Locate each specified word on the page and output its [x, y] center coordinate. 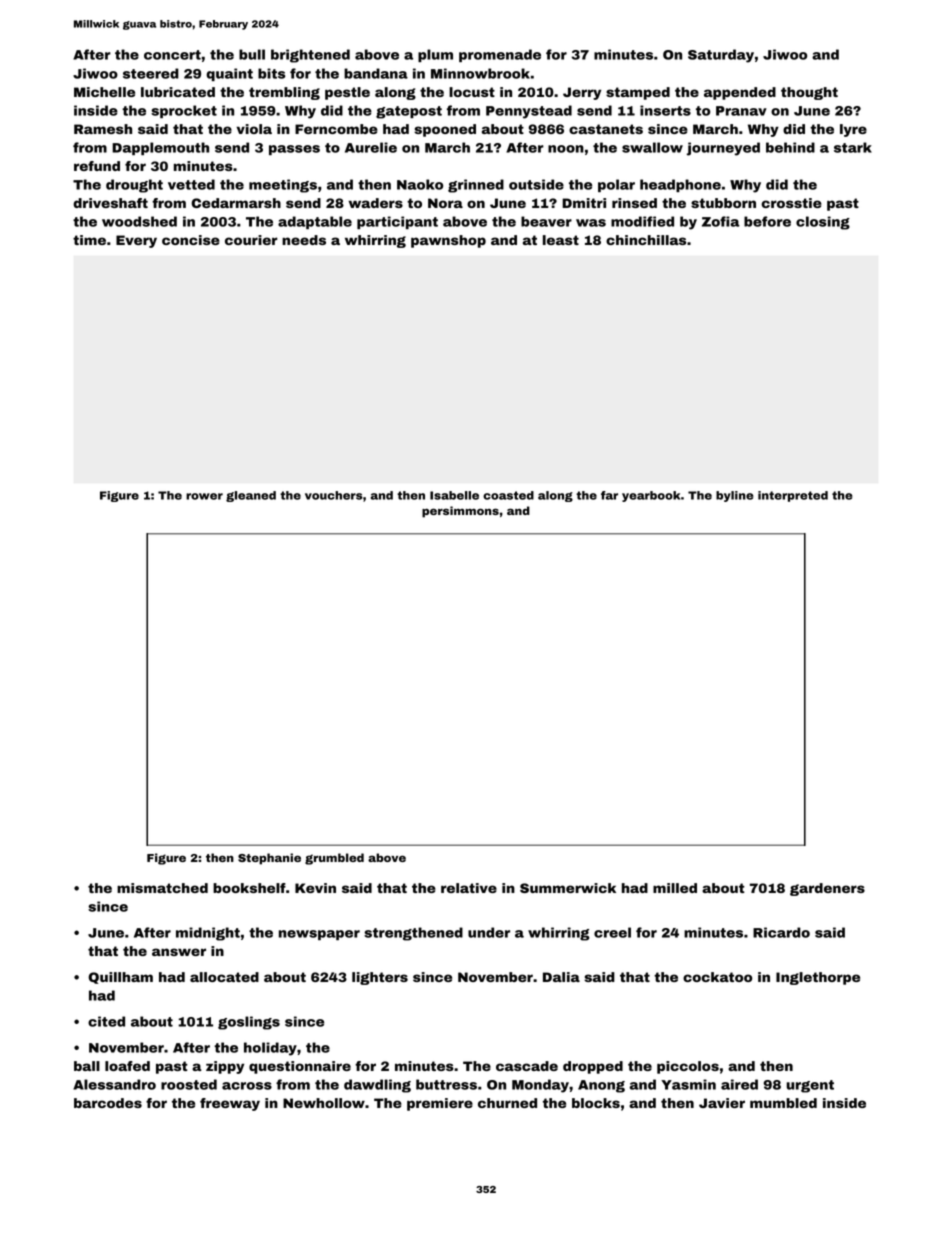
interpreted [793, 496]
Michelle [104, 92]
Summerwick [568, 888]
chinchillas [646, 240]
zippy [225, 1067]
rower [204, 496]
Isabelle [454, 495]
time [89, 240]
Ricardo [781, 932]
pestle [347, 93]
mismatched [162, 888]
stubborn [723, 203]
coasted [508, 495]
